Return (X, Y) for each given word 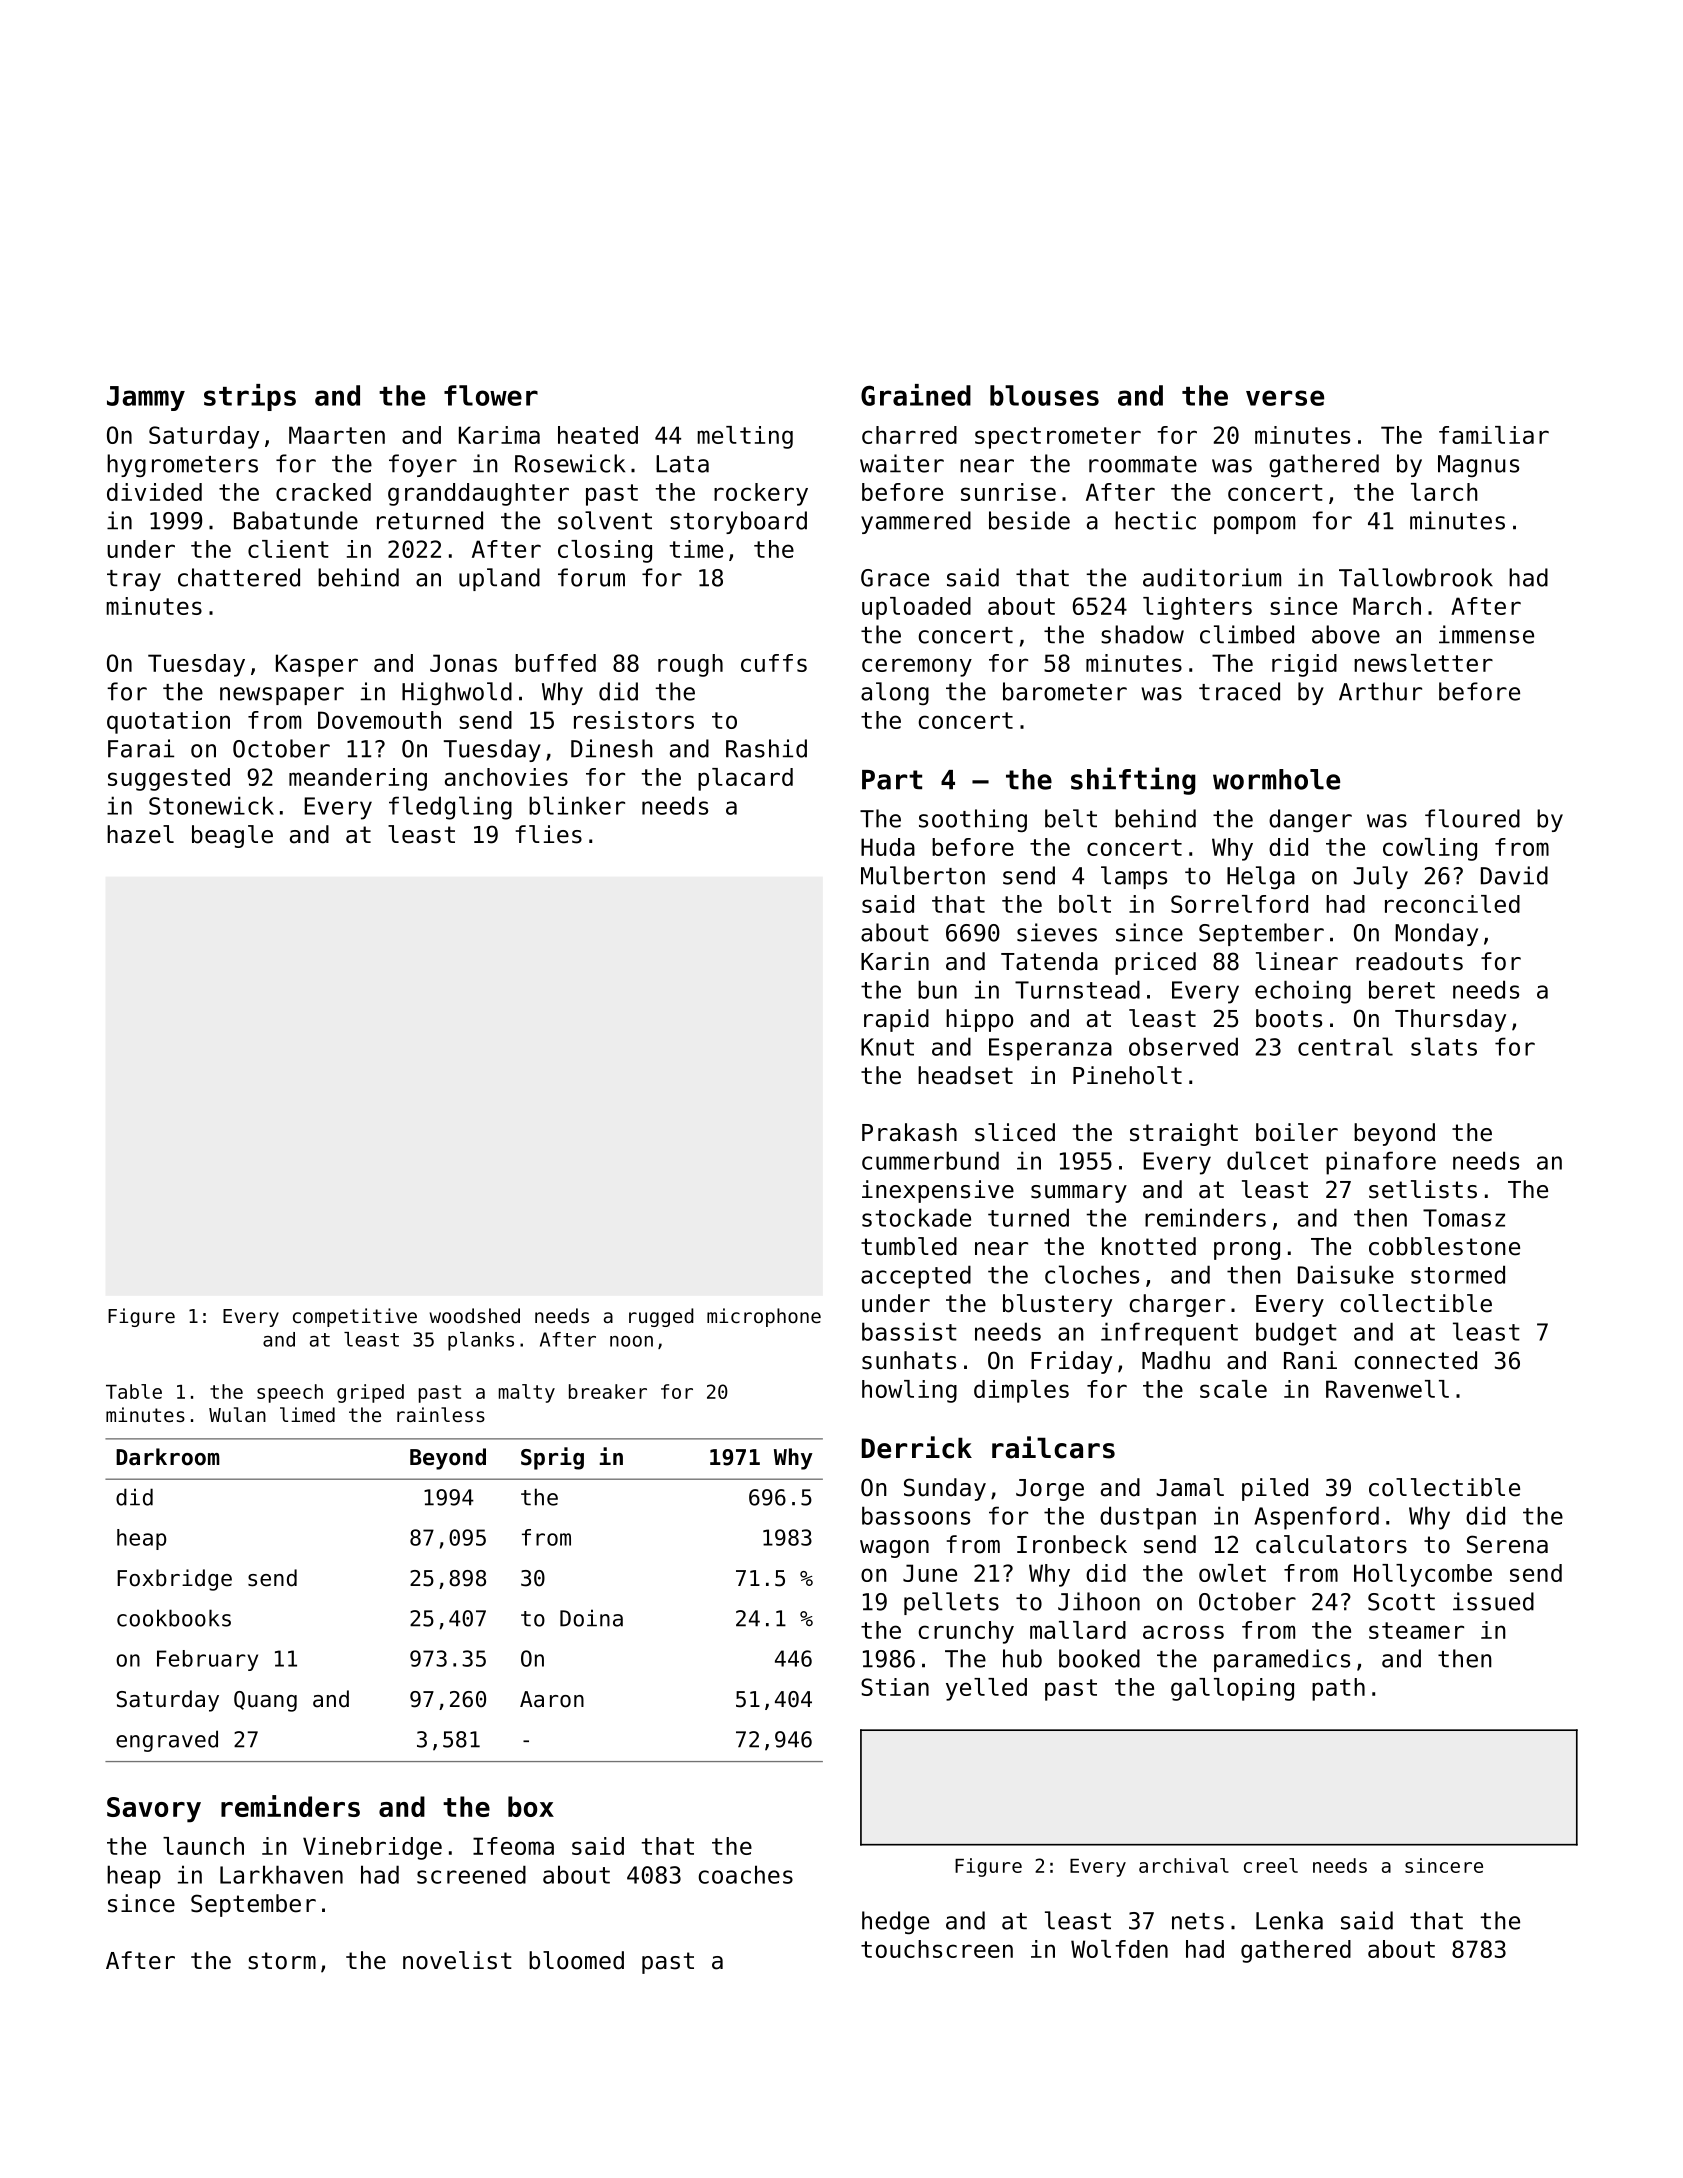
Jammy (146, 398)
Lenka (1289, 1920)
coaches (745, 1874)
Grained (916, 395)
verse (1285, 398)
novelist (457, 1960)
